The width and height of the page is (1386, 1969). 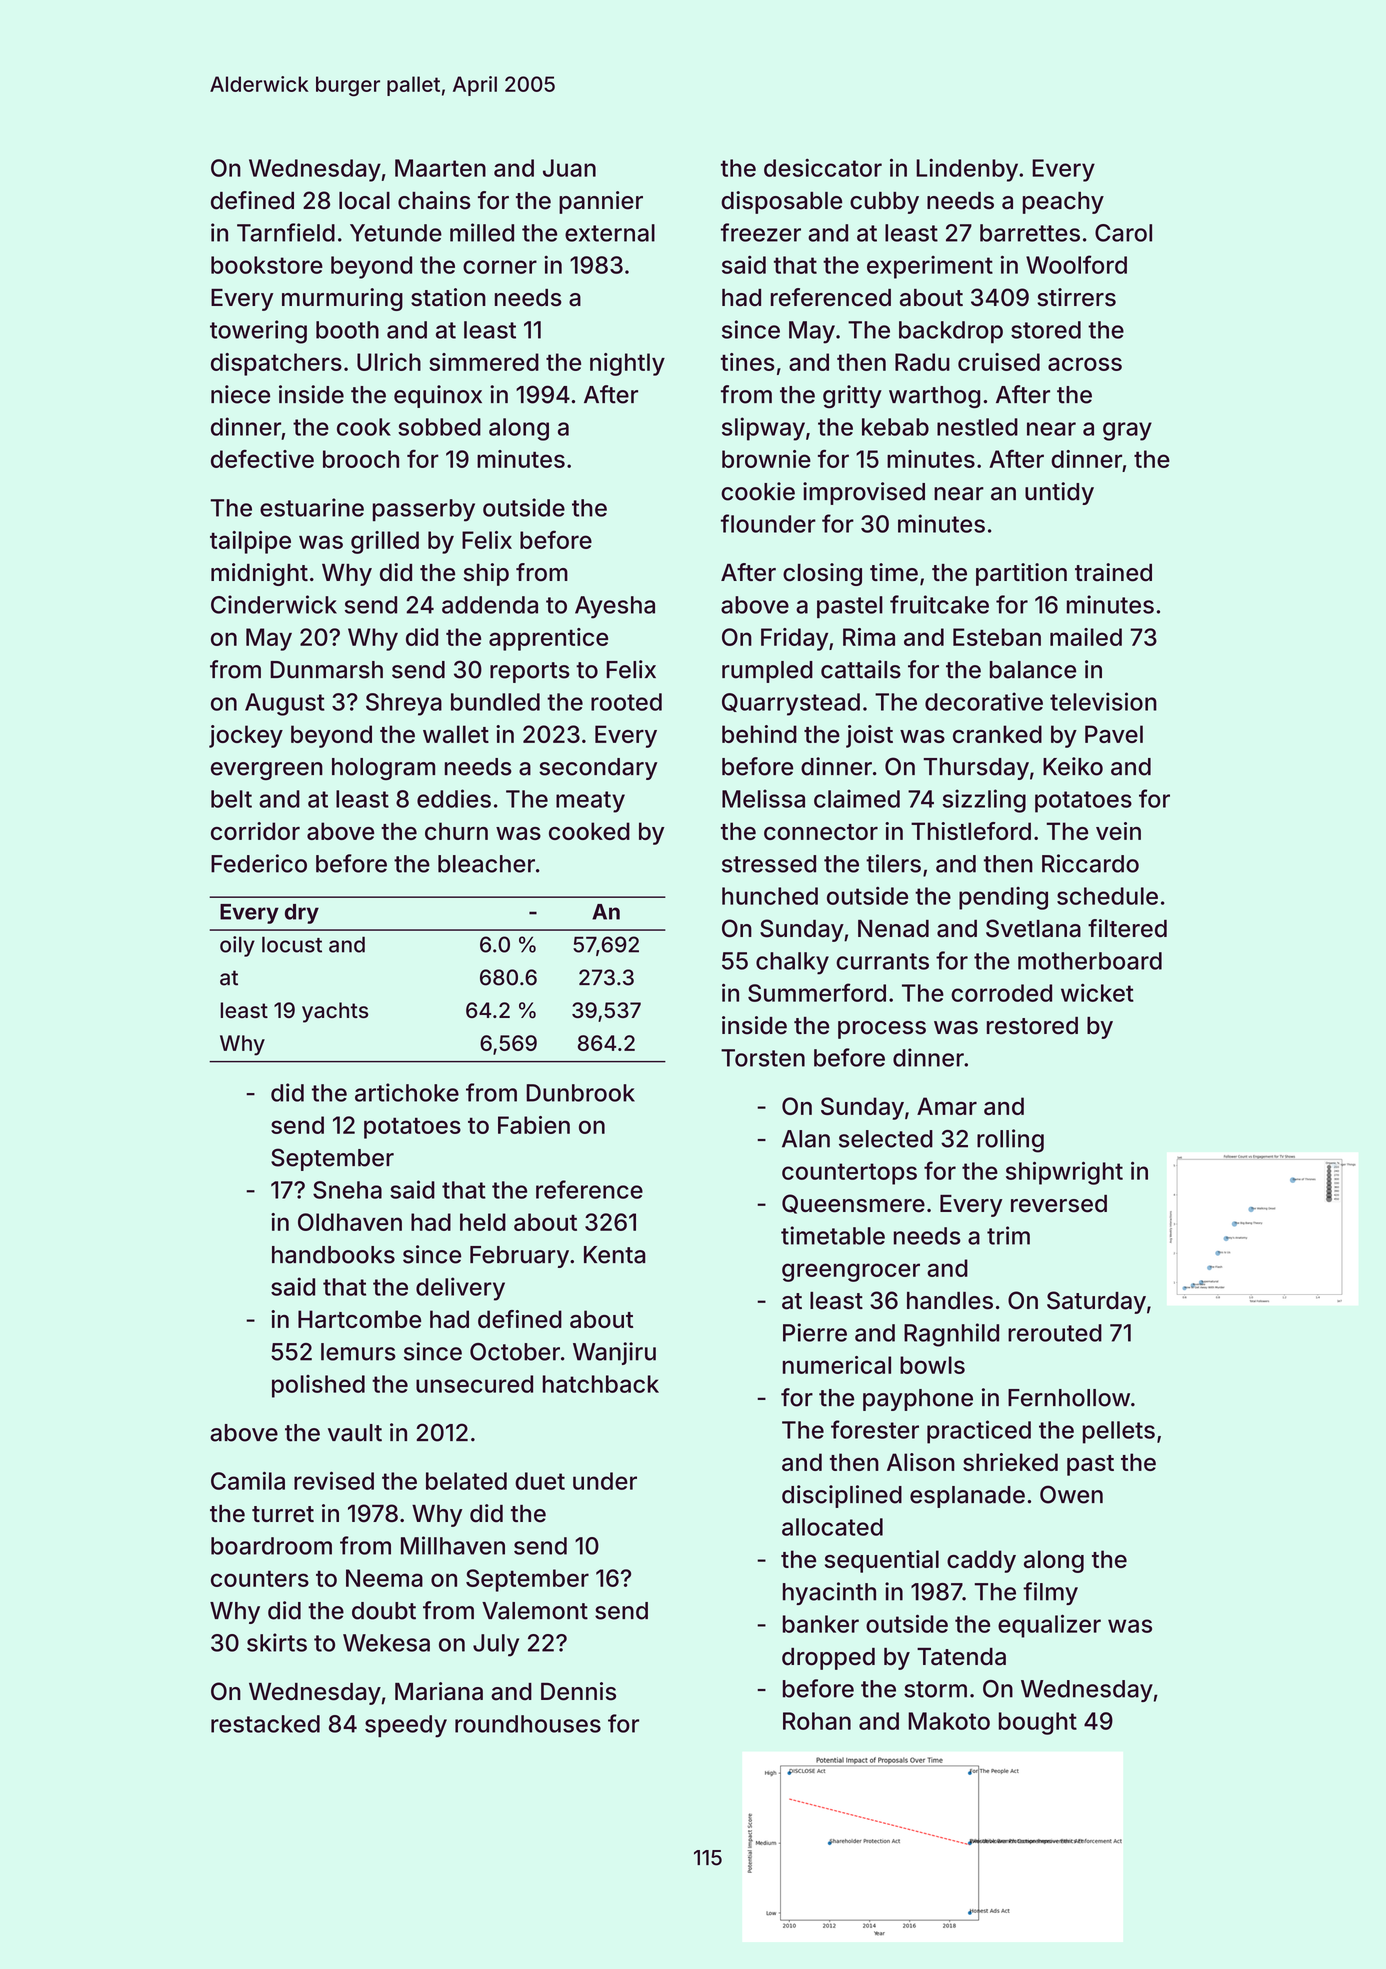 I want to click on sizzling, so click(x=984, y=801).
